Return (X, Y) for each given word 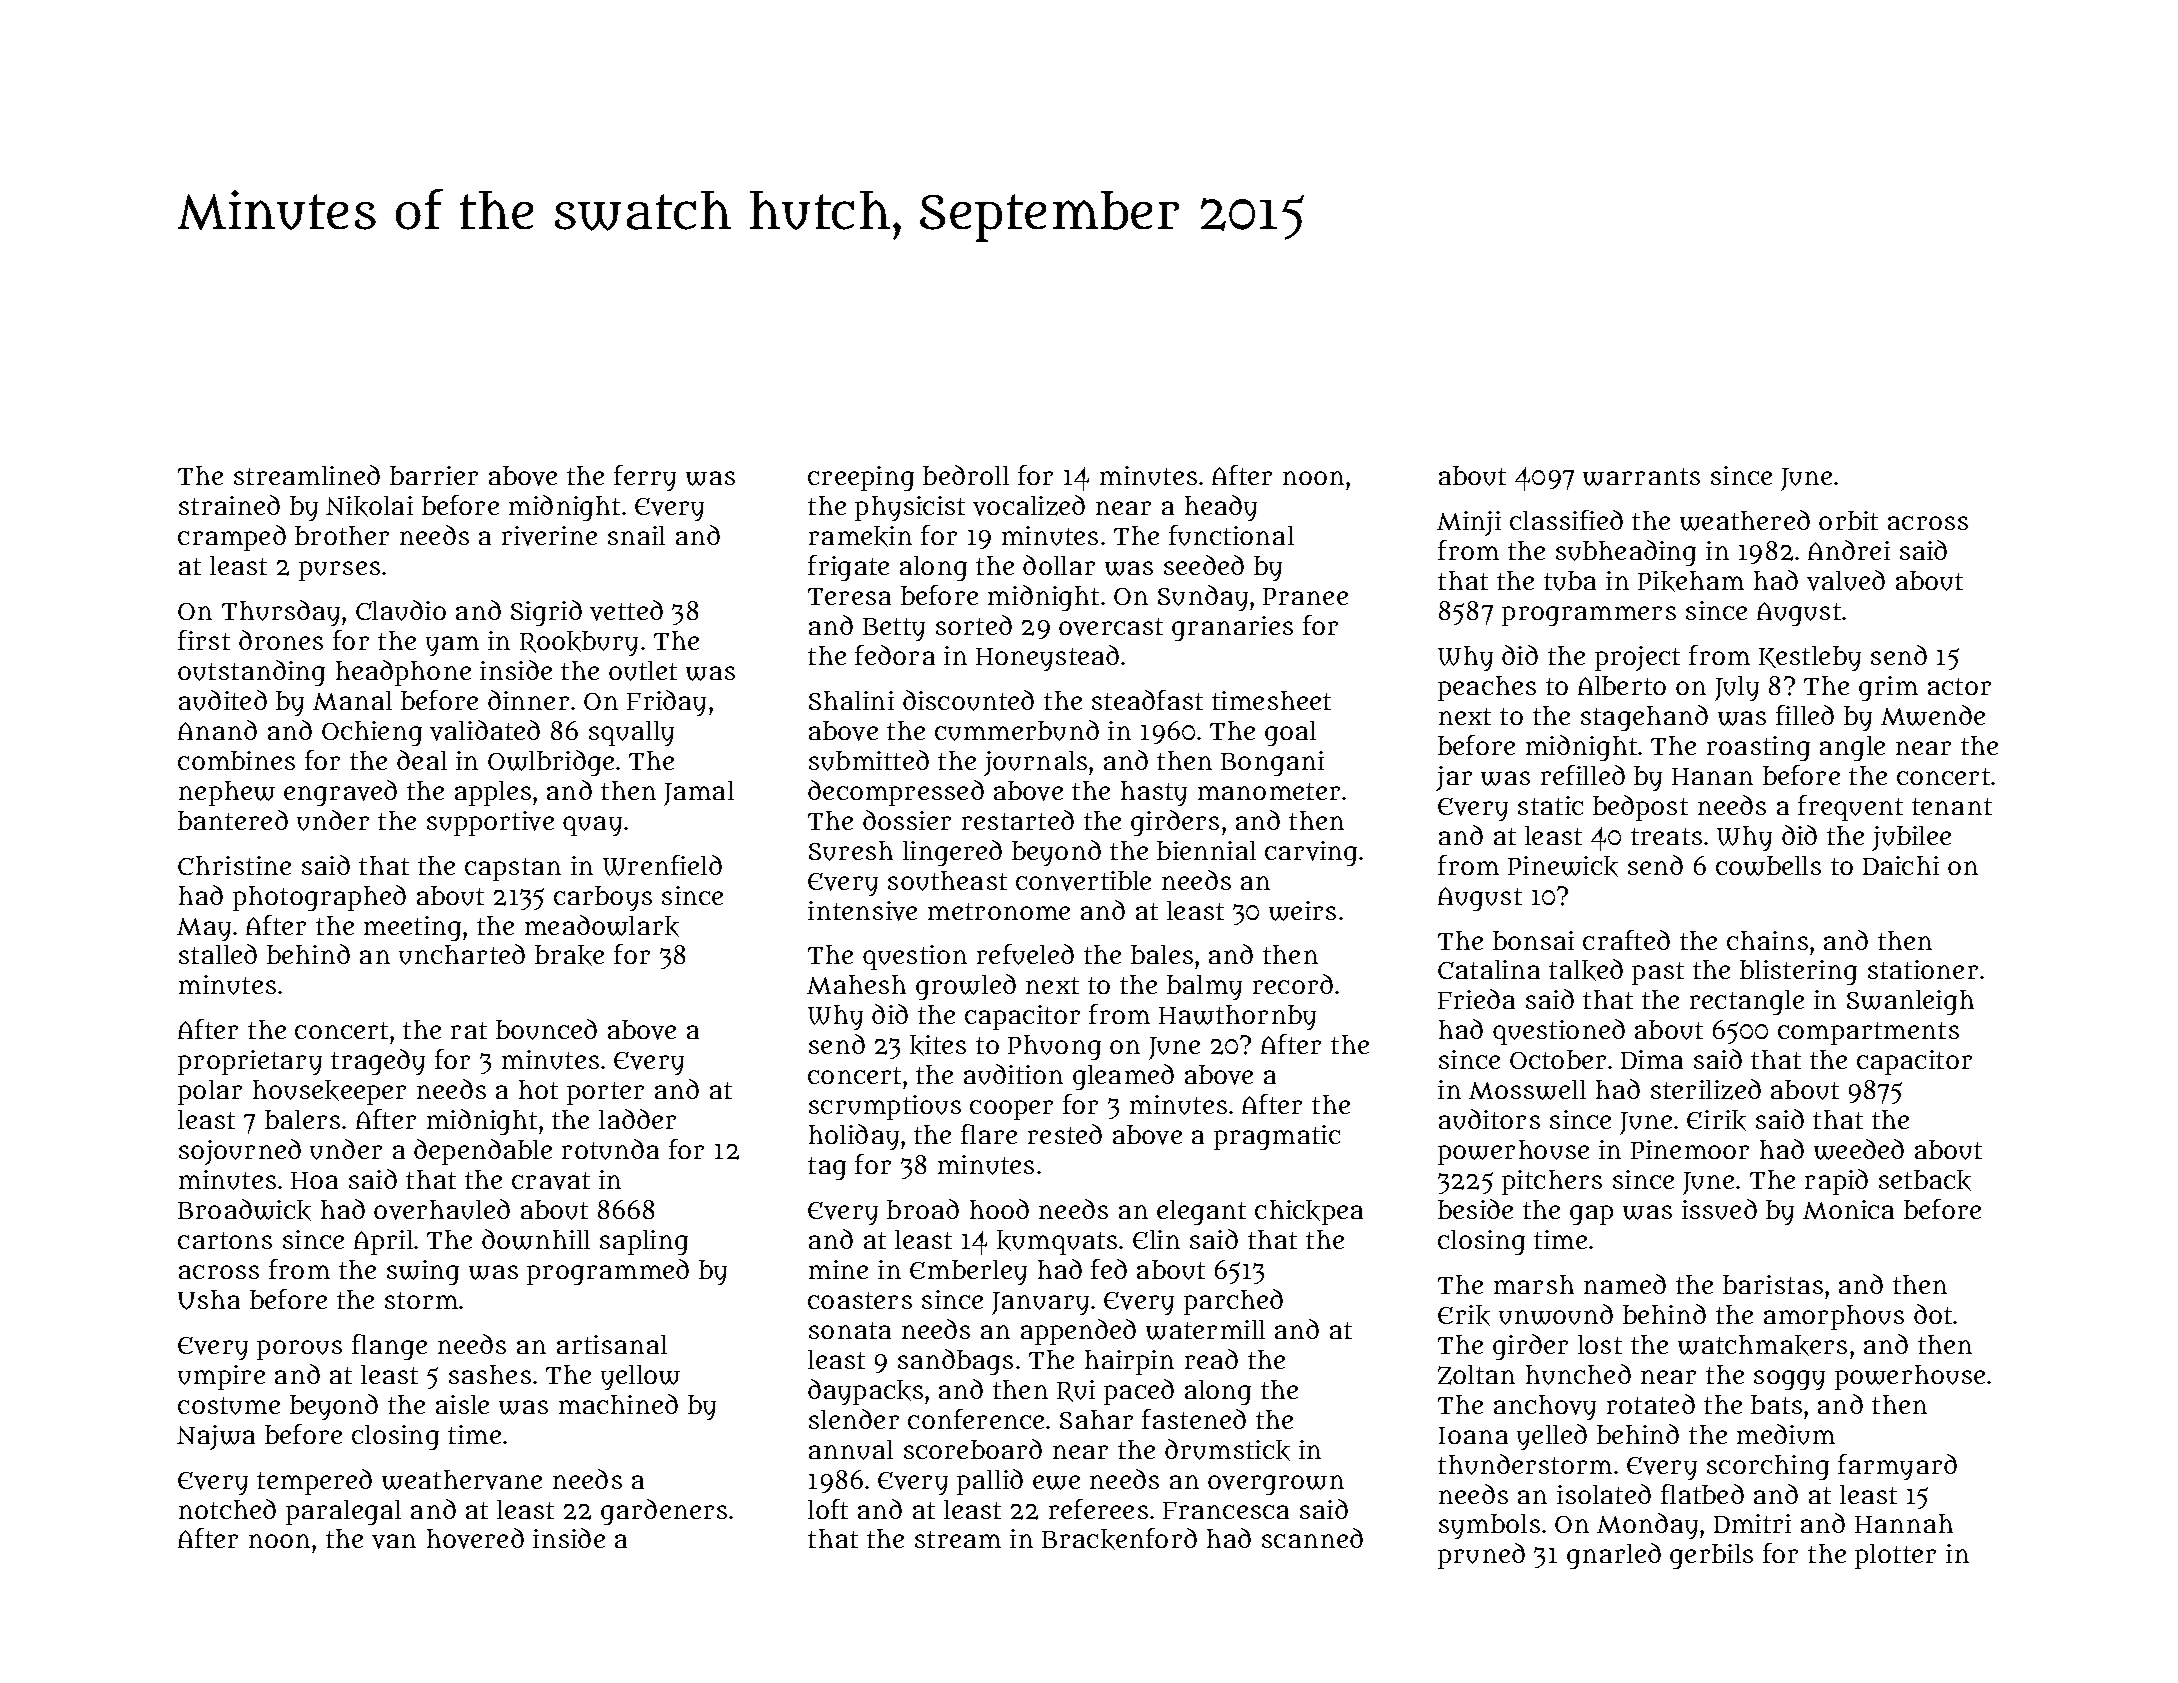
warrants (1641, 477)
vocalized (1029, 505)
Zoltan (1476, 1375)
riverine (549, 536)
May (204, 929)
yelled (1552, 1437)
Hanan (1712, 776)
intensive (862, 911)
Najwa (216, 1437)
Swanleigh (1910, 1002)
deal (422, 760)
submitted (869, 760)
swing (423, 1272)
